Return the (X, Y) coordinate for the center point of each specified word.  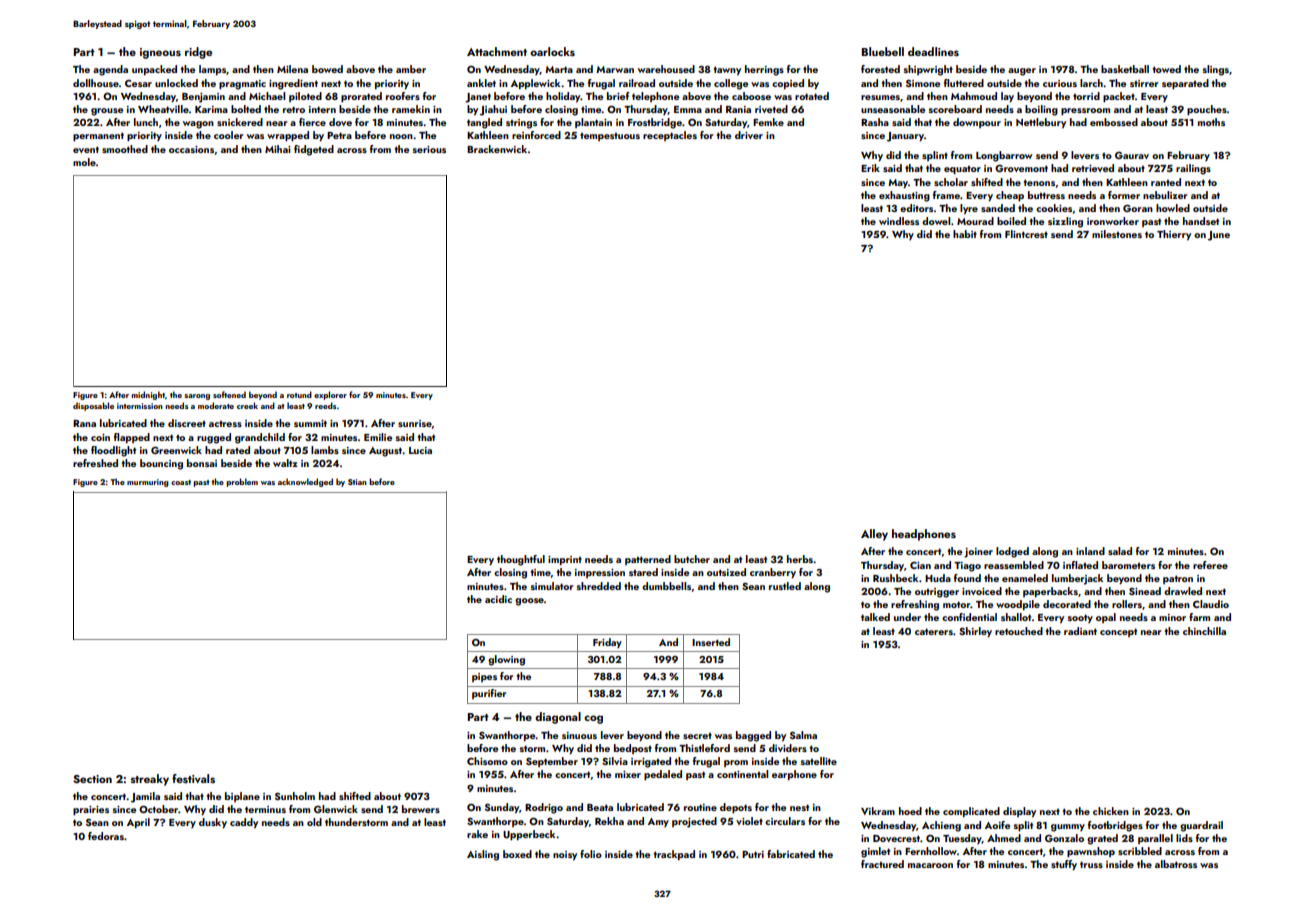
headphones (924, 535)
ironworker (1113, 221)
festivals (193, 778)
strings (521, 124)
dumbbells (666, 586)
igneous (160, 53)
